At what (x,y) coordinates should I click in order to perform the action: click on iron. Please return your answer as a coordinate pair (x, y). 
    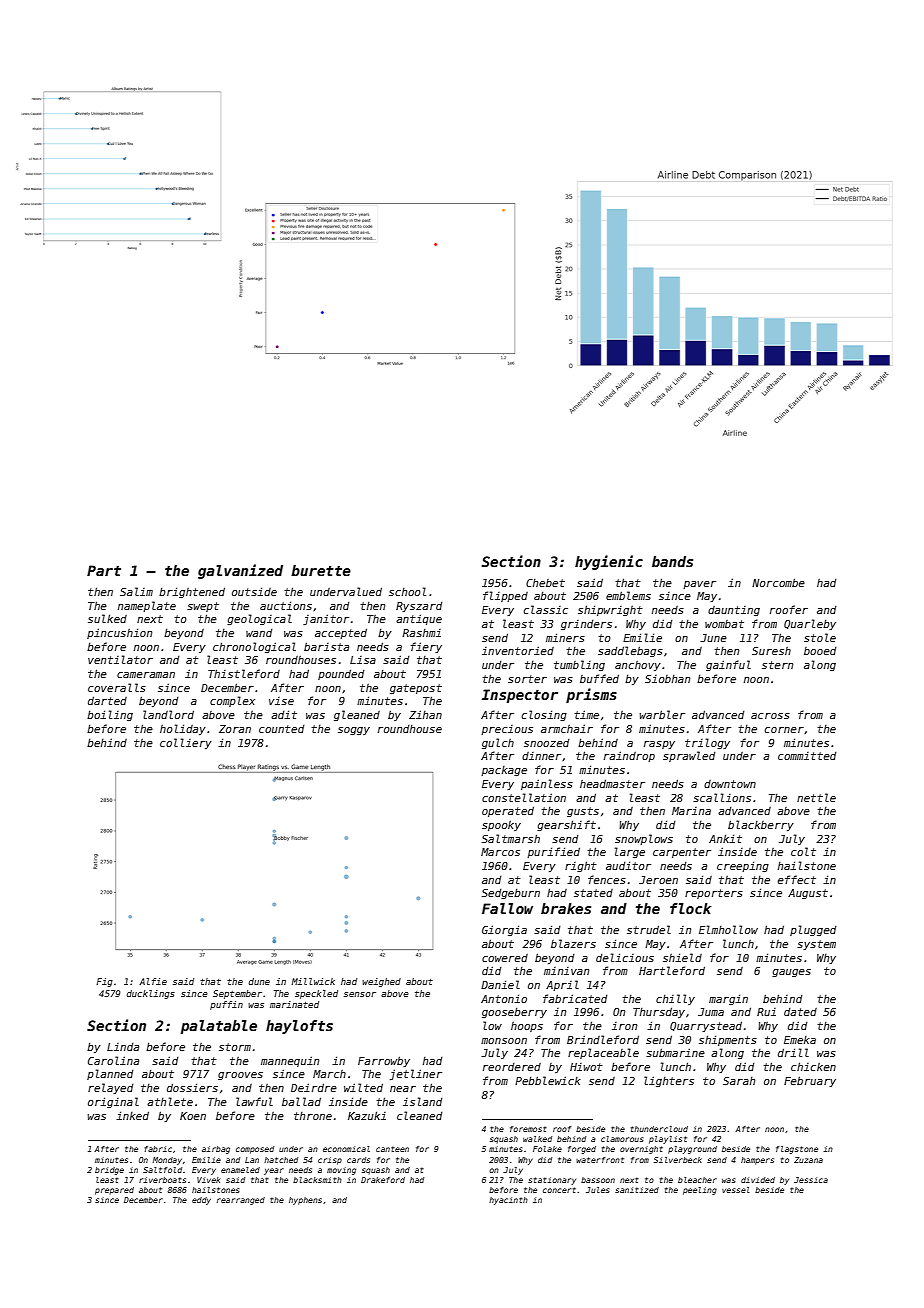
    Looking at the image, I should click on (624, 1026).
